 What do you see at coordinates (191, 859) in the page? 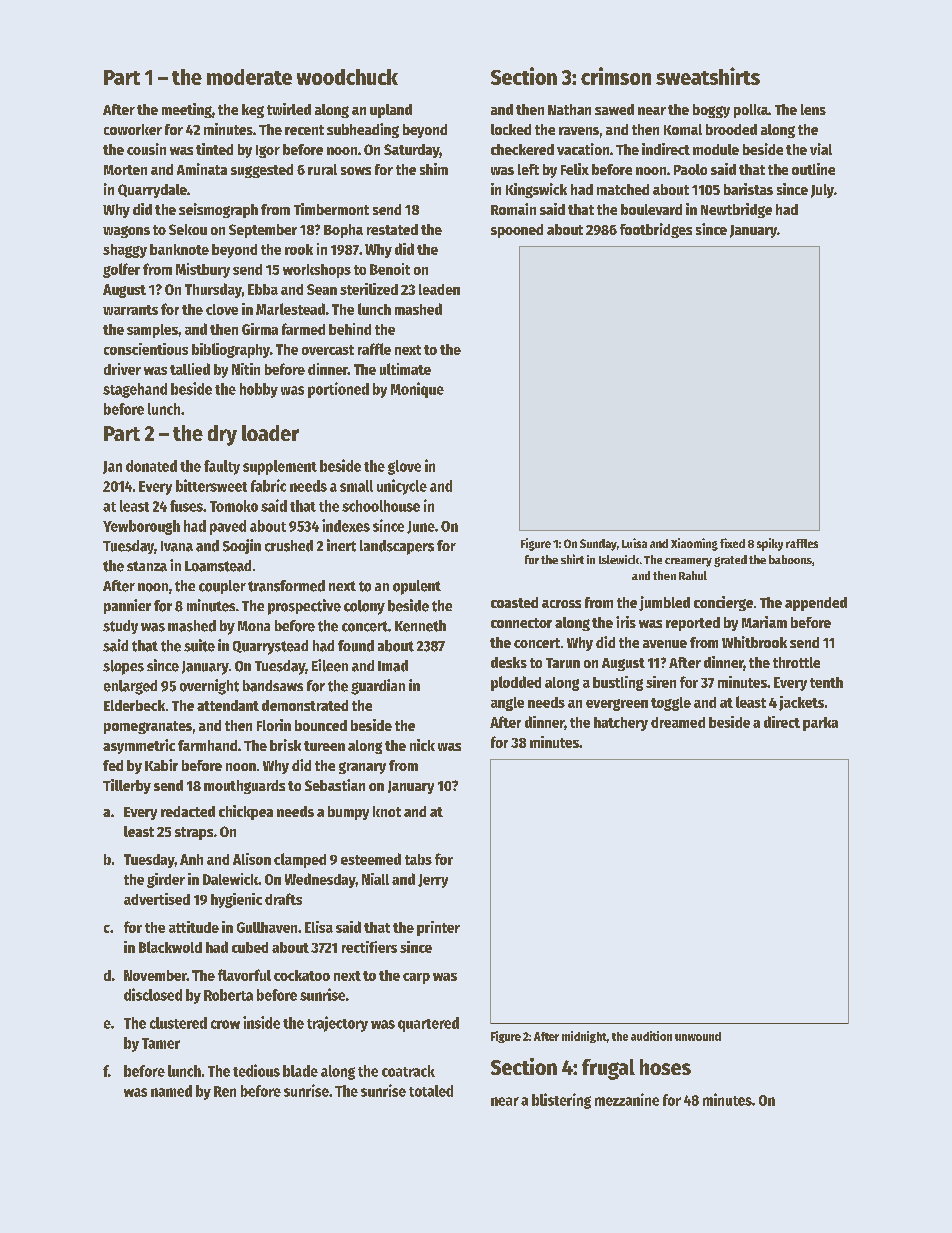
I see `Anh` at bounding box center [191, 859].
